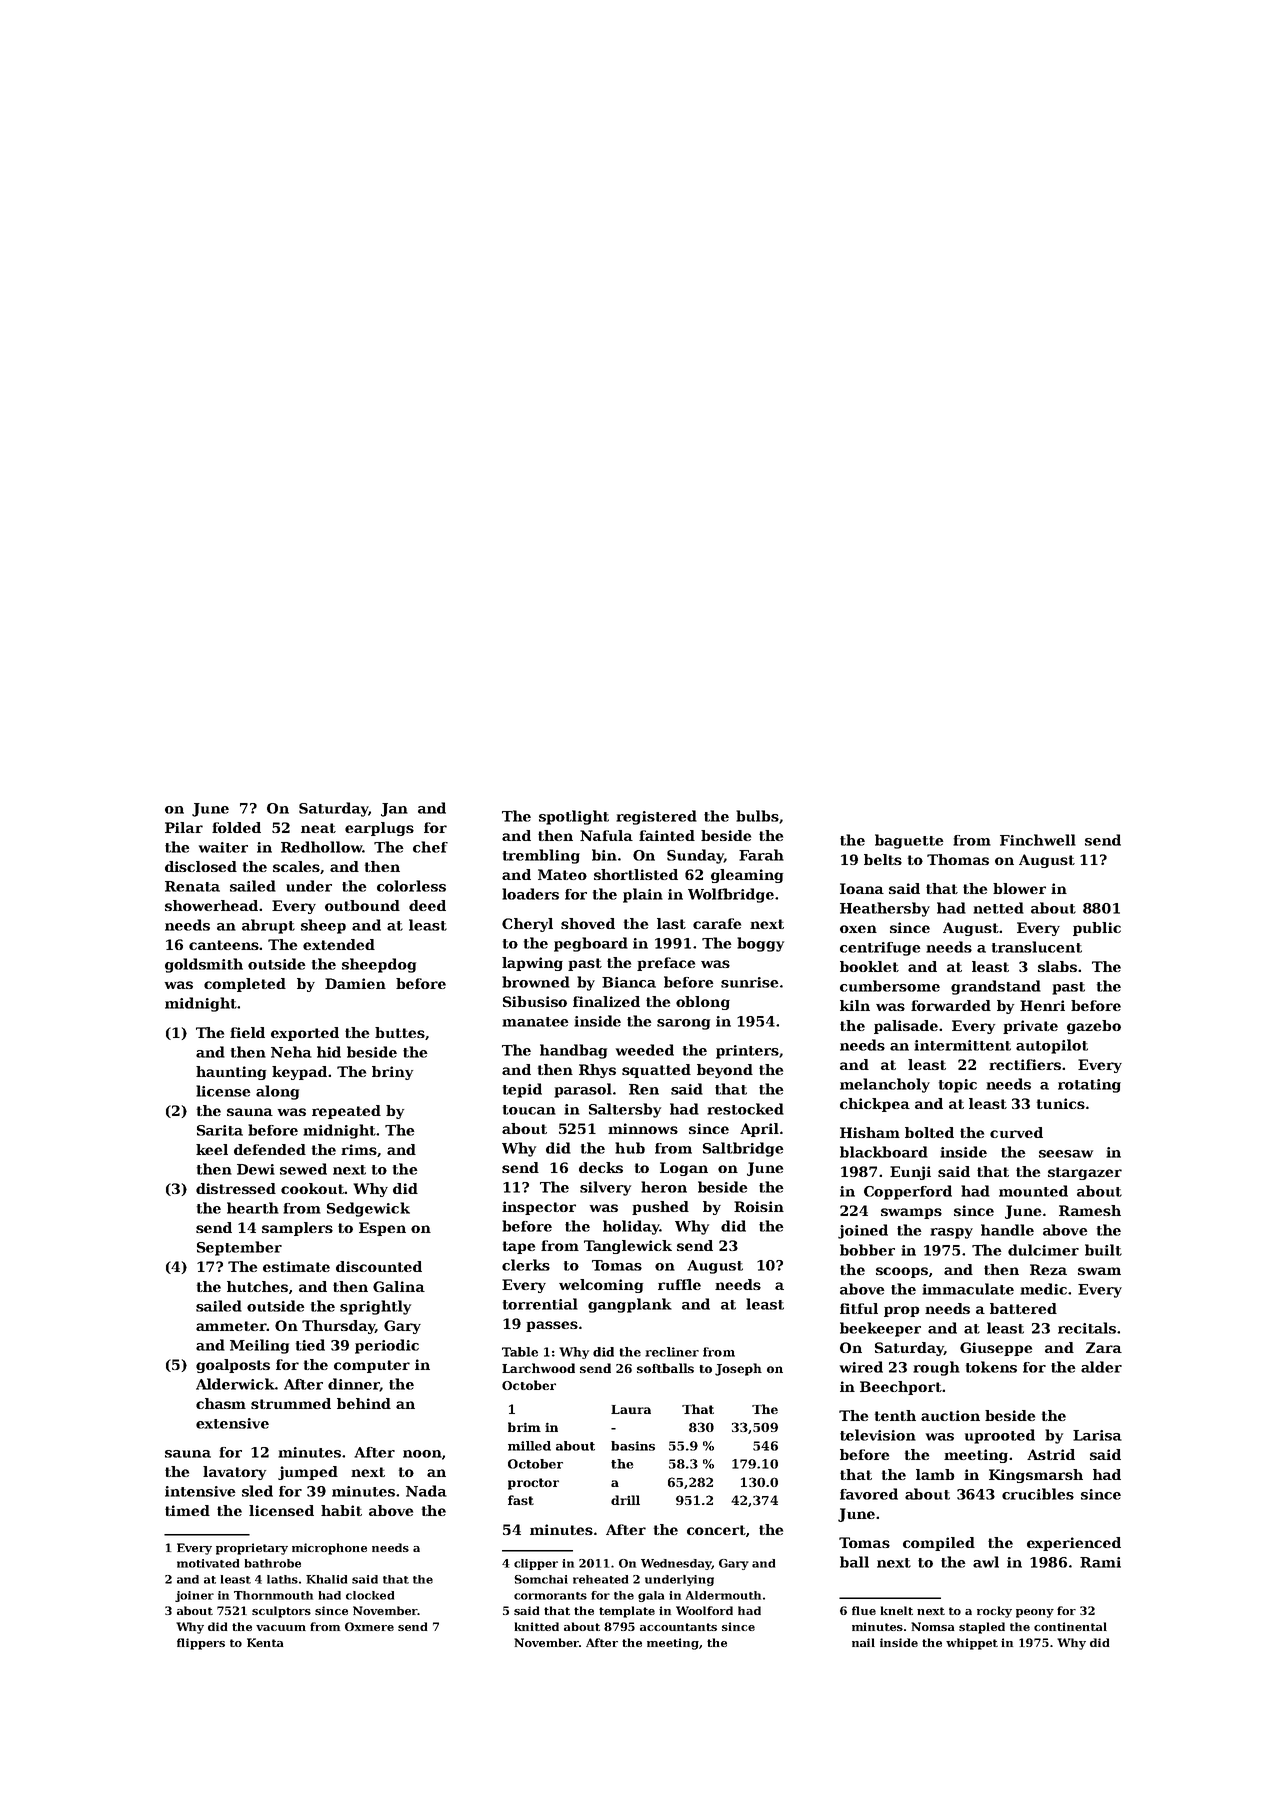 The width and height of the screenshot is (1286, 1819). Describe the element at coordinates (541, 856) in the screenshot. I see `trembling` at that location.
